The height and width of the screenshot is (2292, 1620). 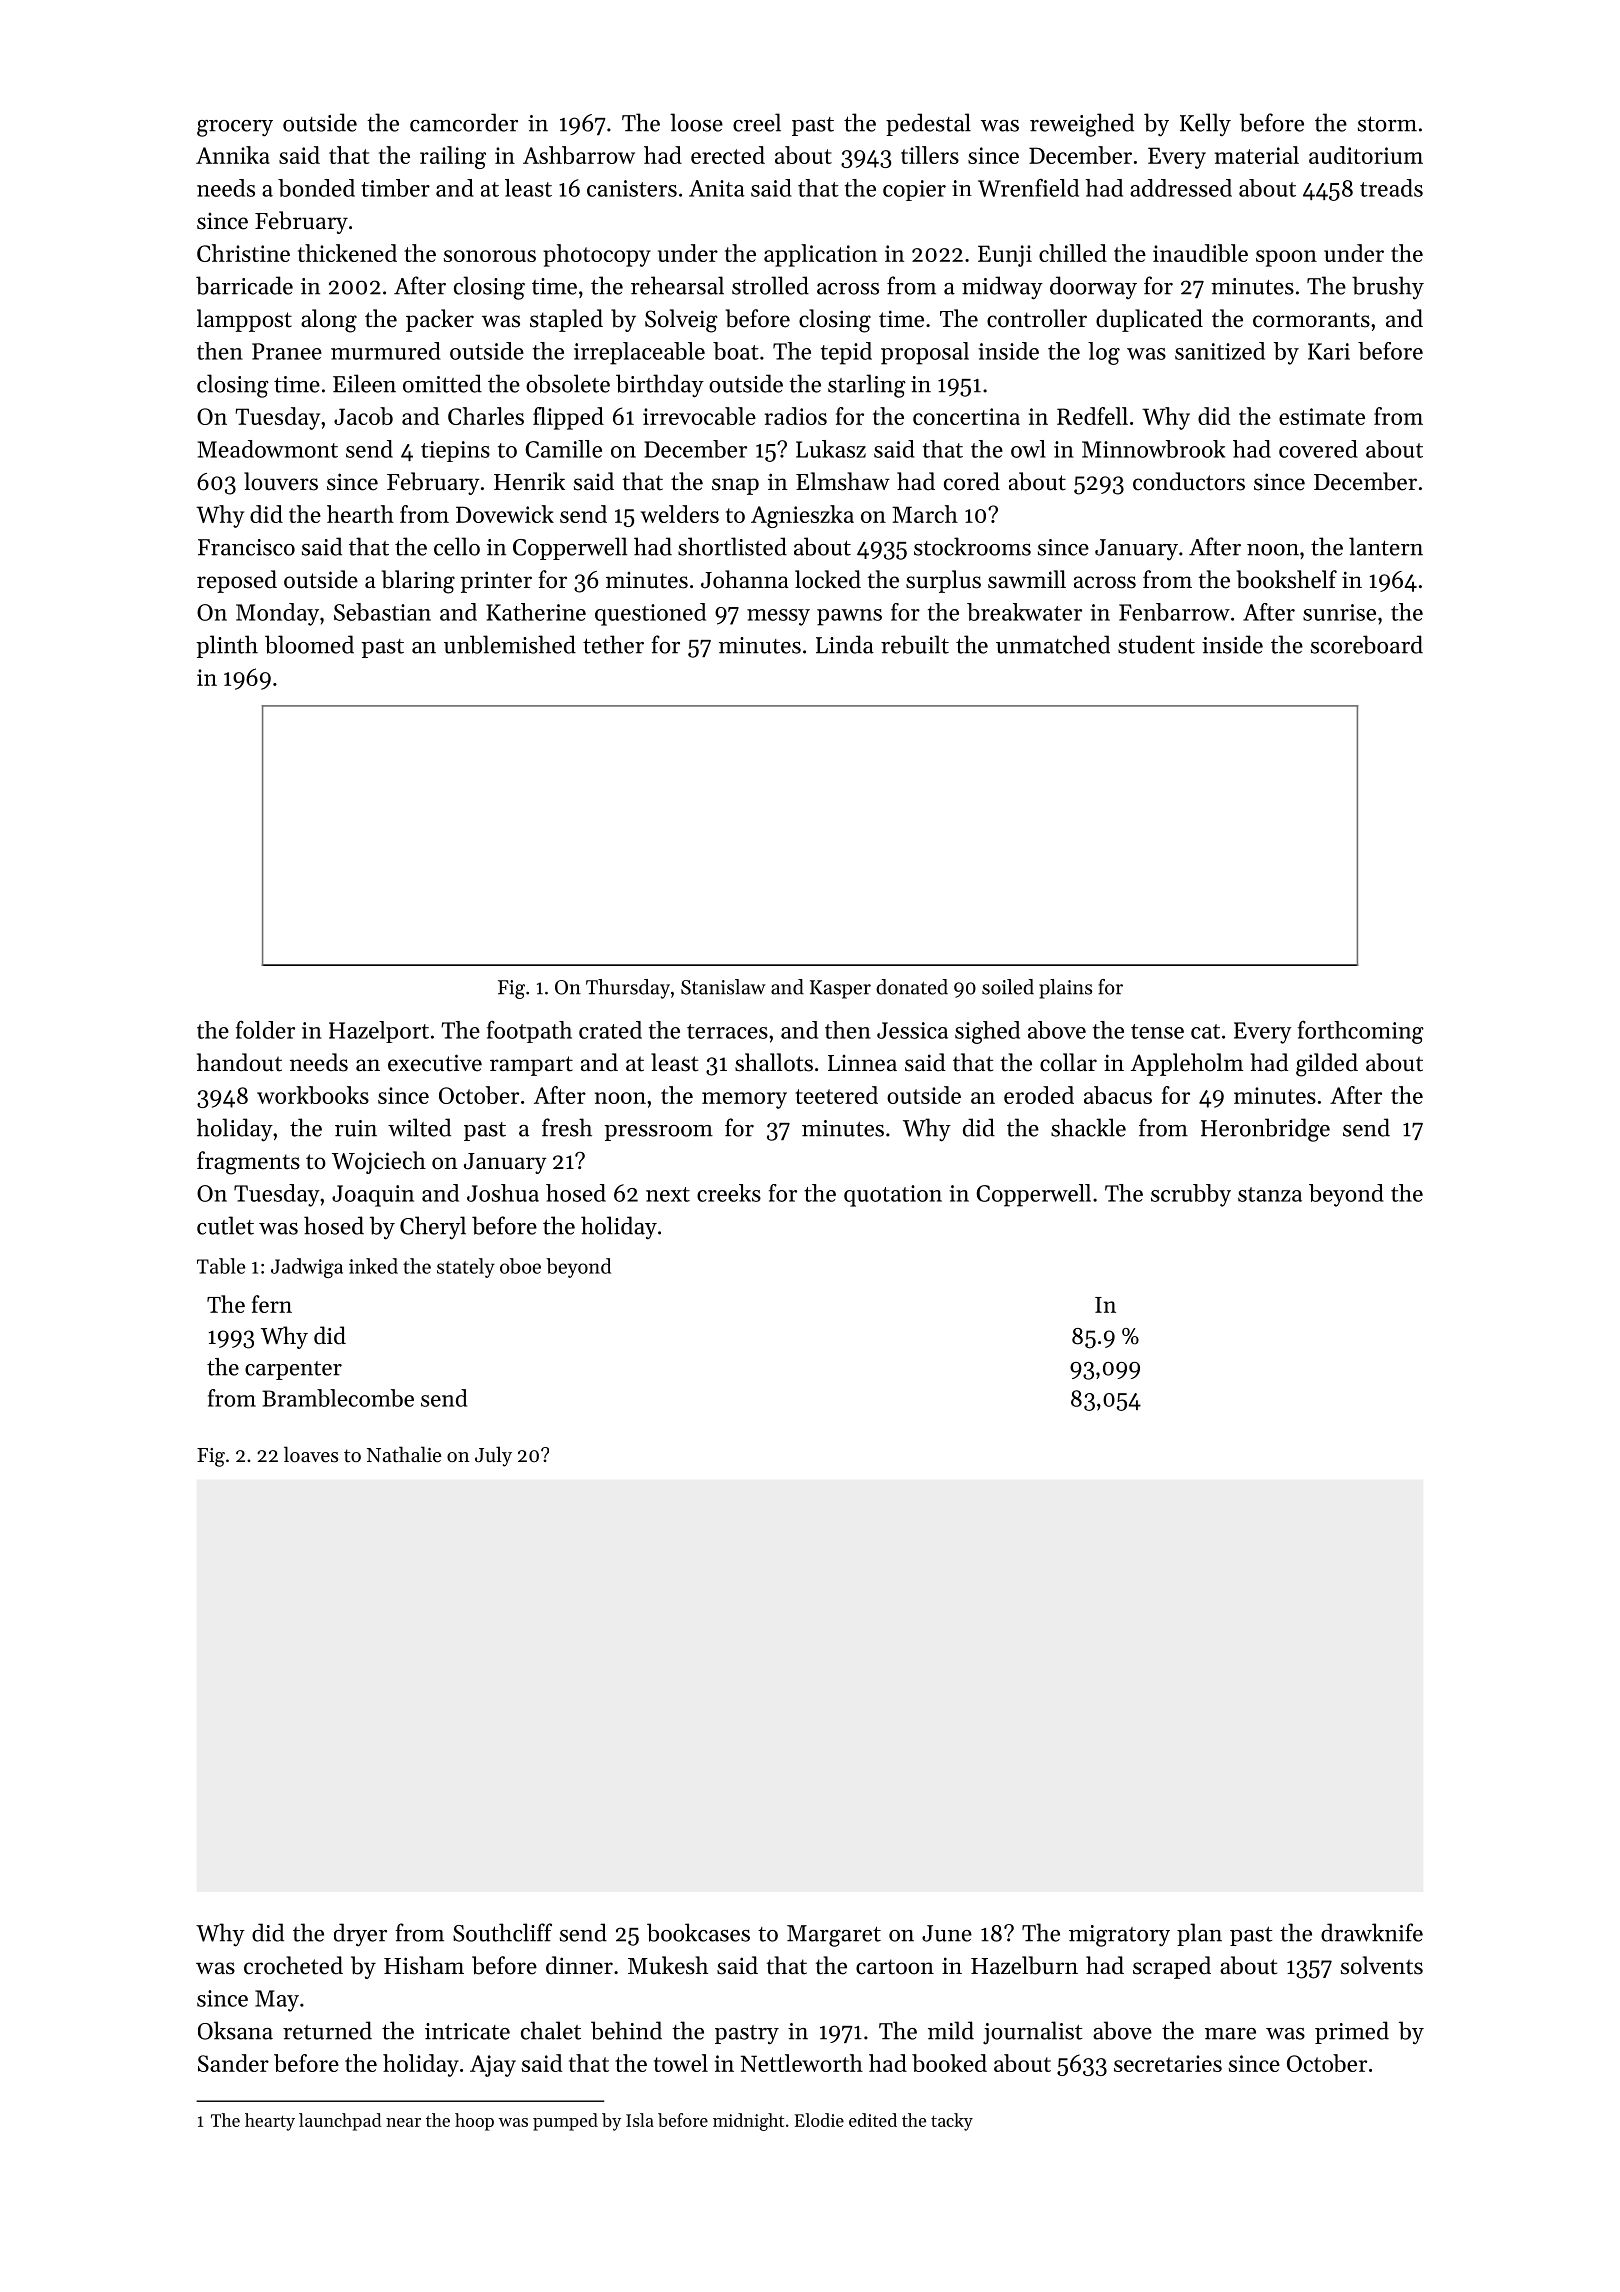 I want to click on pedestal, so click(x=928, y=124).
